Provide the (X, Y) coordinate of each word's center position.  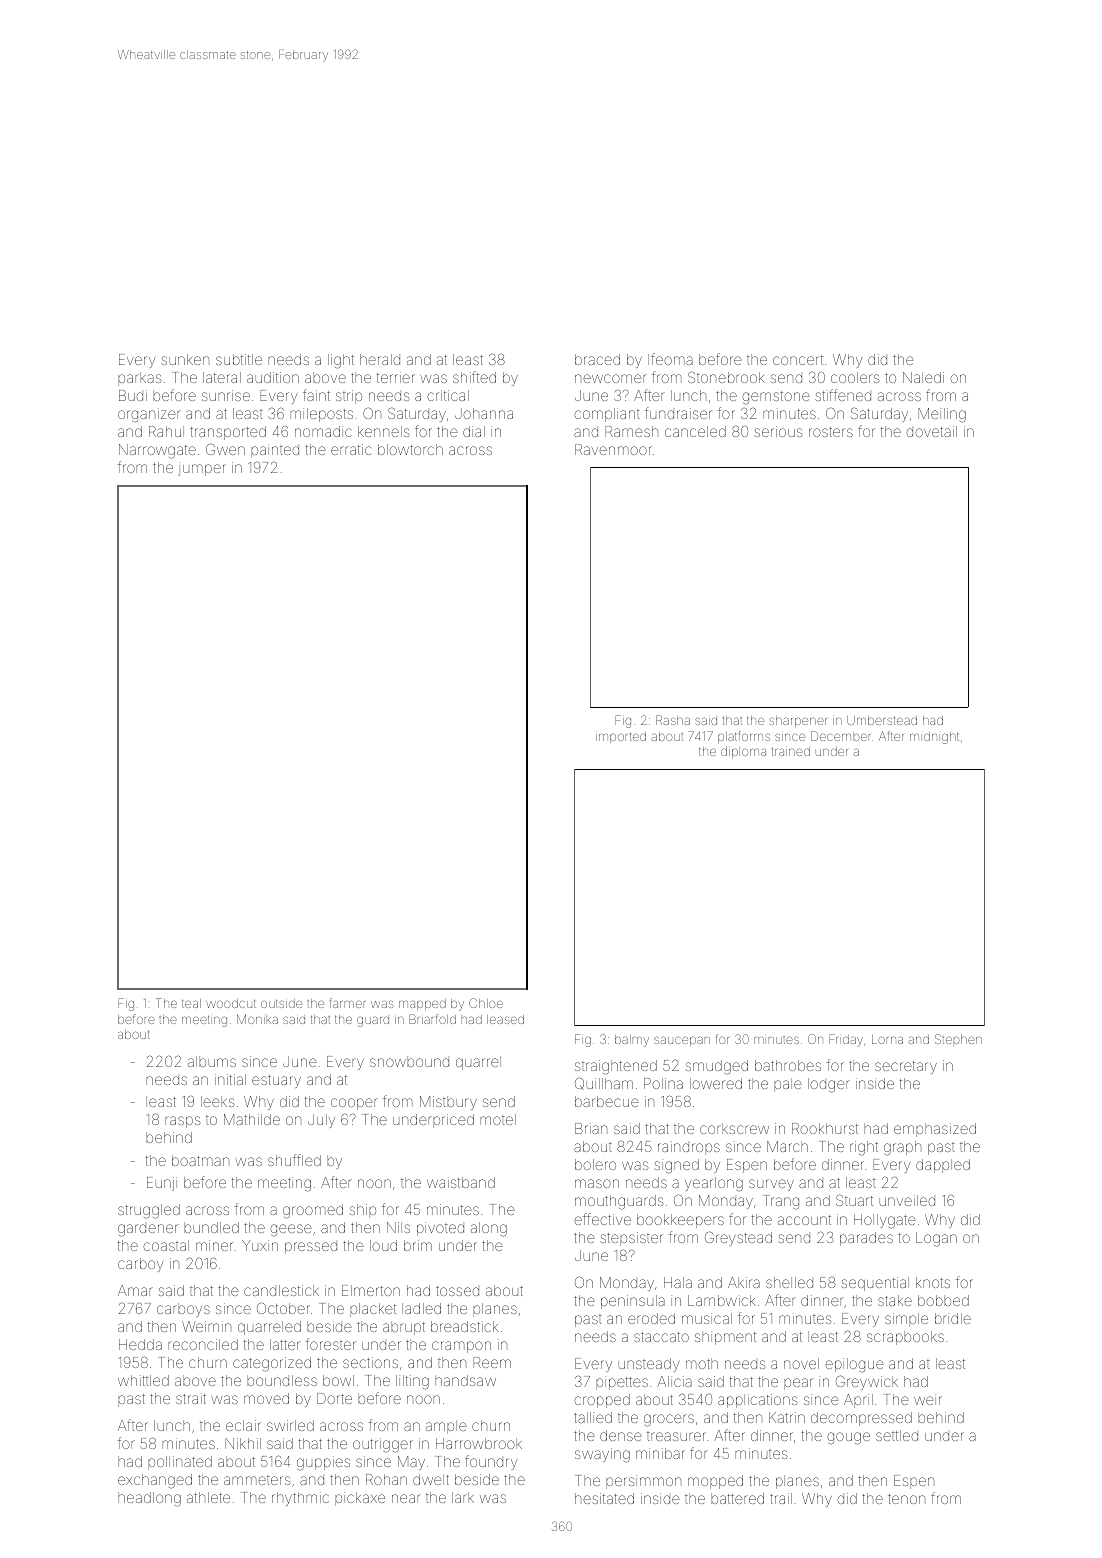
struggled (149, 1211)
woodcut (231, 1003)
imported (621, 737)
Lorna (887, 1039)
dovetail (931, 431)
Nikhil (243, 1443)
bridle (953, 1318)
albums (212, 1061)
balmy (632, 1041)
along (489, 1229)
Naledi (923, 377)
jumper (202, 470)
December (840, 736)
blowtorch (410, 449)
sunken (185, 359)
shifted (474, 377)
